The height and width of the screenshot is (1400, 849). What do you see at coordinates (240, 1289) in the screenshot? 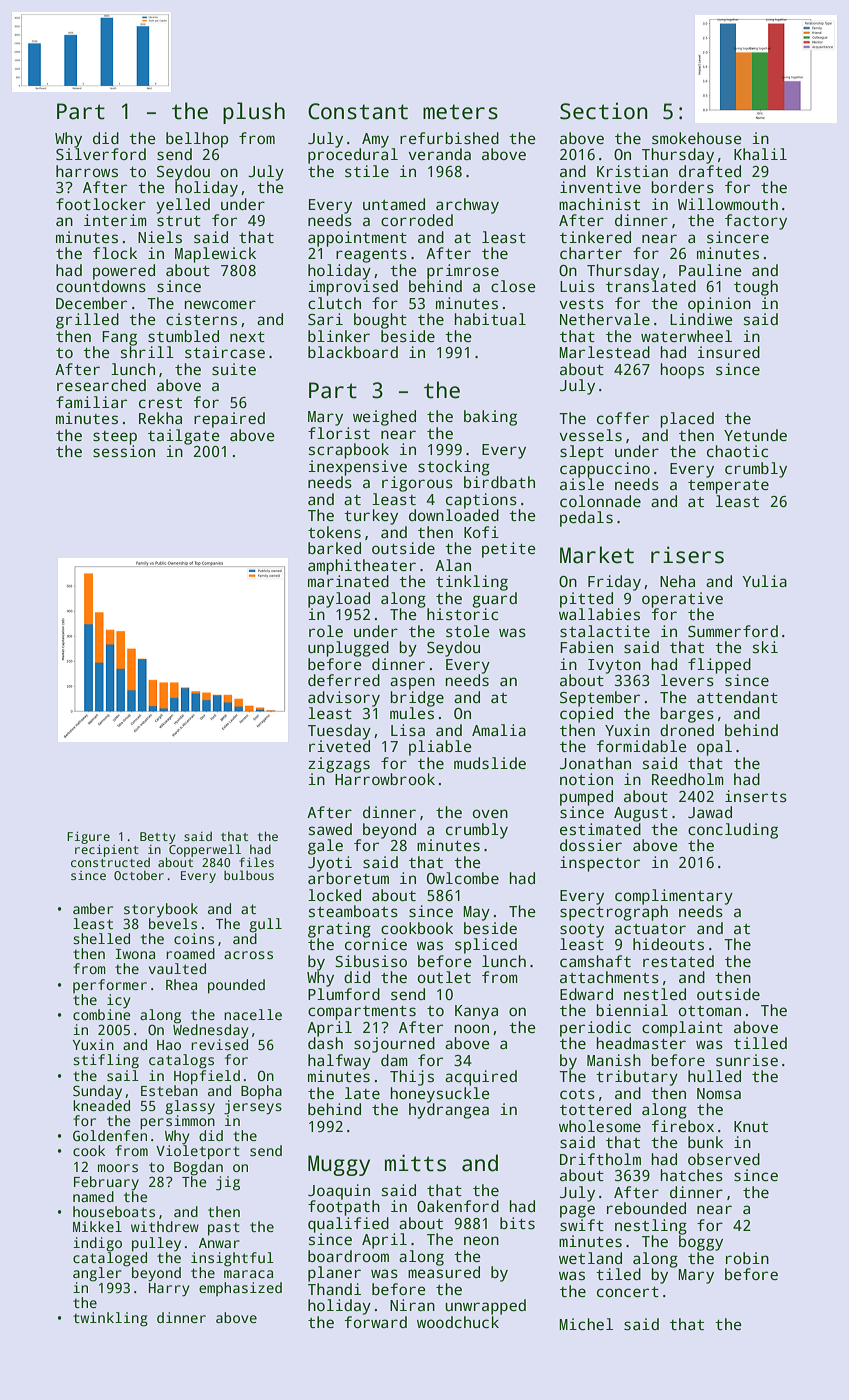
I see `emphasized` at bounding box center [240, 1289].
